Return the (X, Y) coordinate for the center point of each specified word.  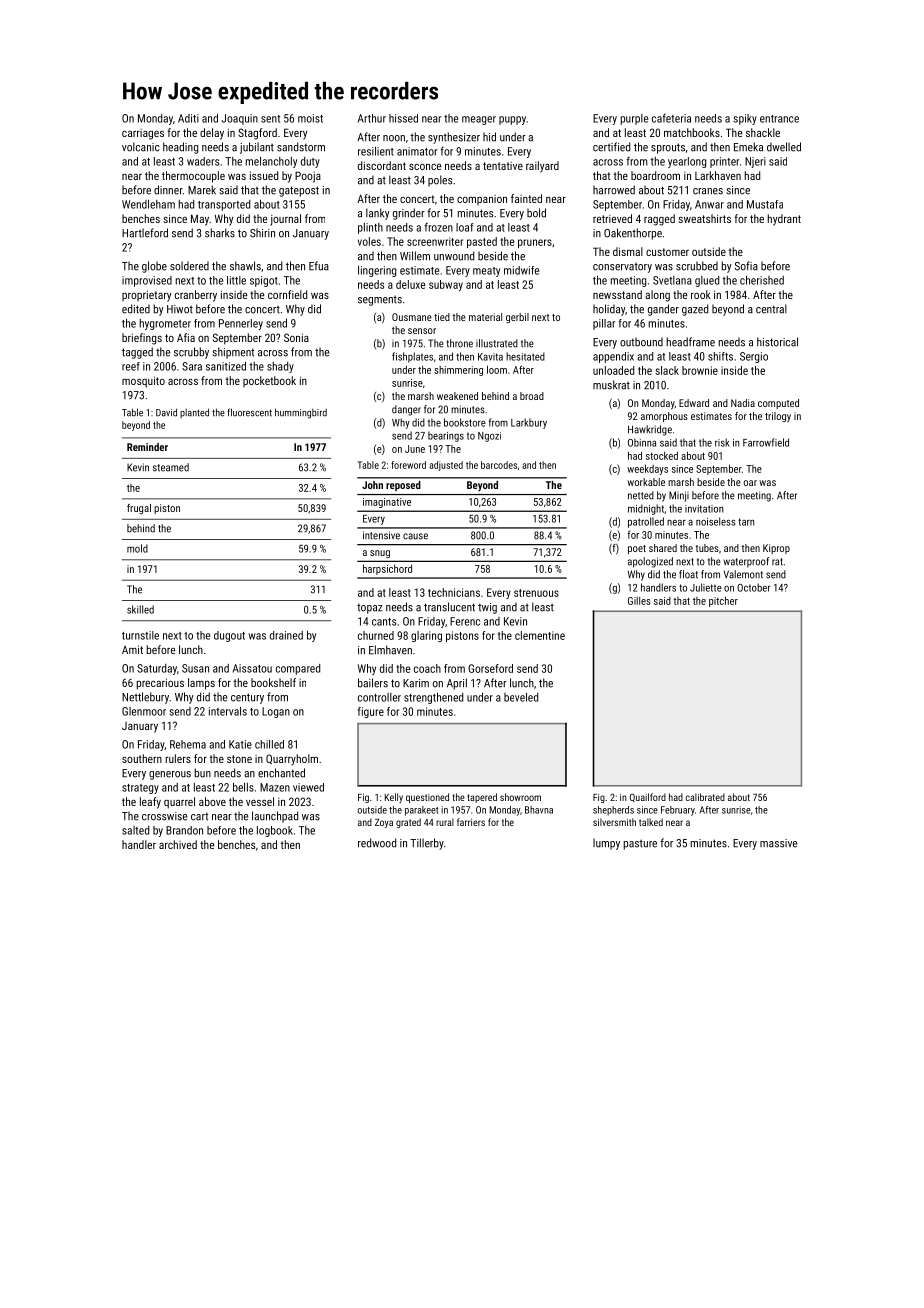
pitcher (723, 601)
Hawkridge (650, 430)
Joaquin (239, 119)
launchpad (275, 817)
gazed (695, 310)
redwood (377, 843)
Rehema (188, 744)
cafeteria (671, 118)
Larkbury (529, 423)
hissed (403, 118)
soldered (189, 266)
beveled (521, 697)
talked (651, 822)
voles (369, 241)
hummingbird (301, 413)
